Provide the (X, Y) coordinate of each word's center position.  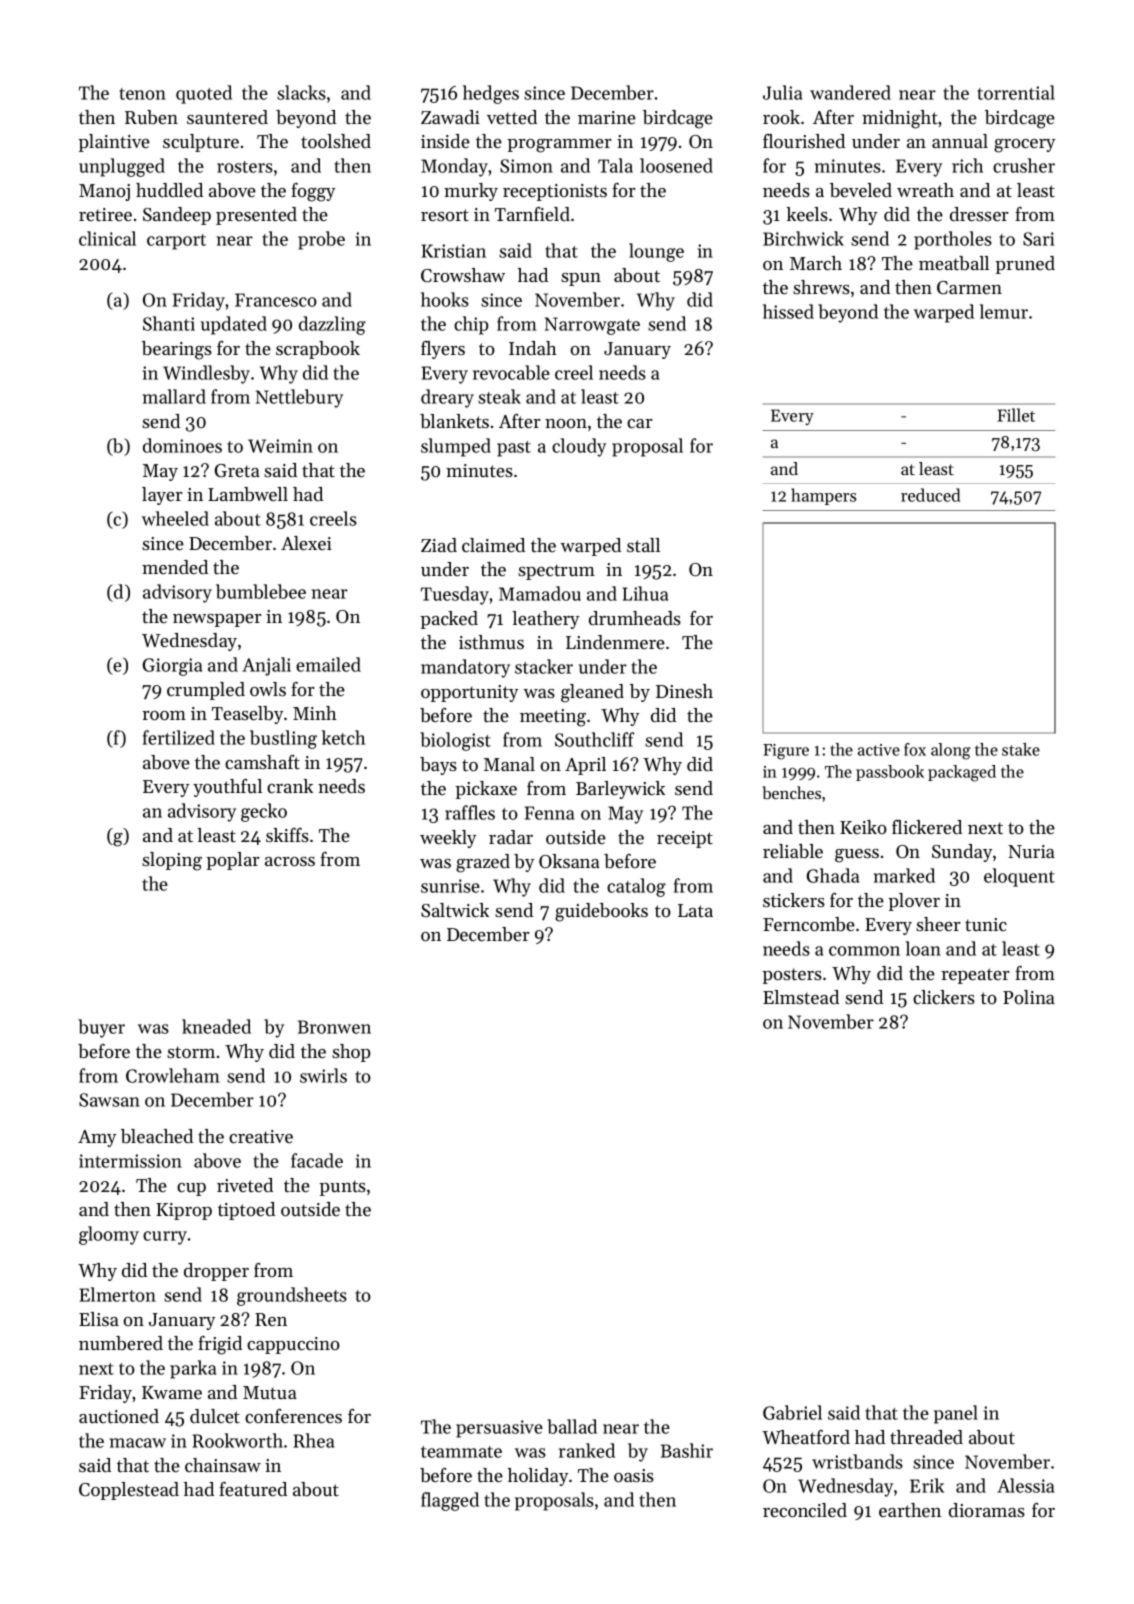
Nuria (1031, 851)
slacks (301, 92)
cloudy (579, 447)
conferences (293, 1416)
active (879, 750)
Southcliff (594, 739)
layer (162, 496)
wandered (850, 92)
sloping (172, 861)
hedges (491, 94)
